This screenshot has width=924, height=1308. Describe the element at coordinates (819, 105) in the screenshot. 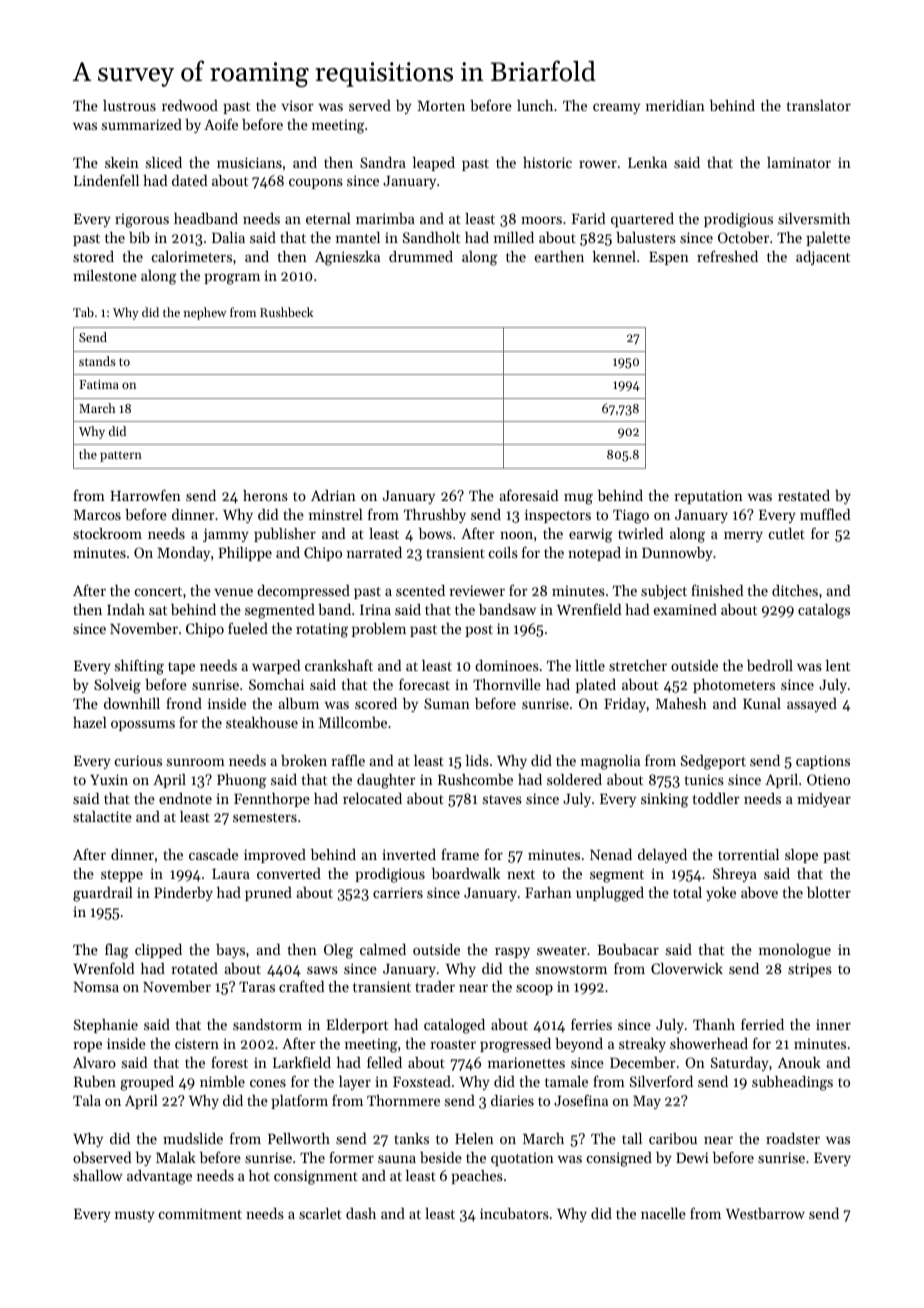

I see `translator` at that location.
